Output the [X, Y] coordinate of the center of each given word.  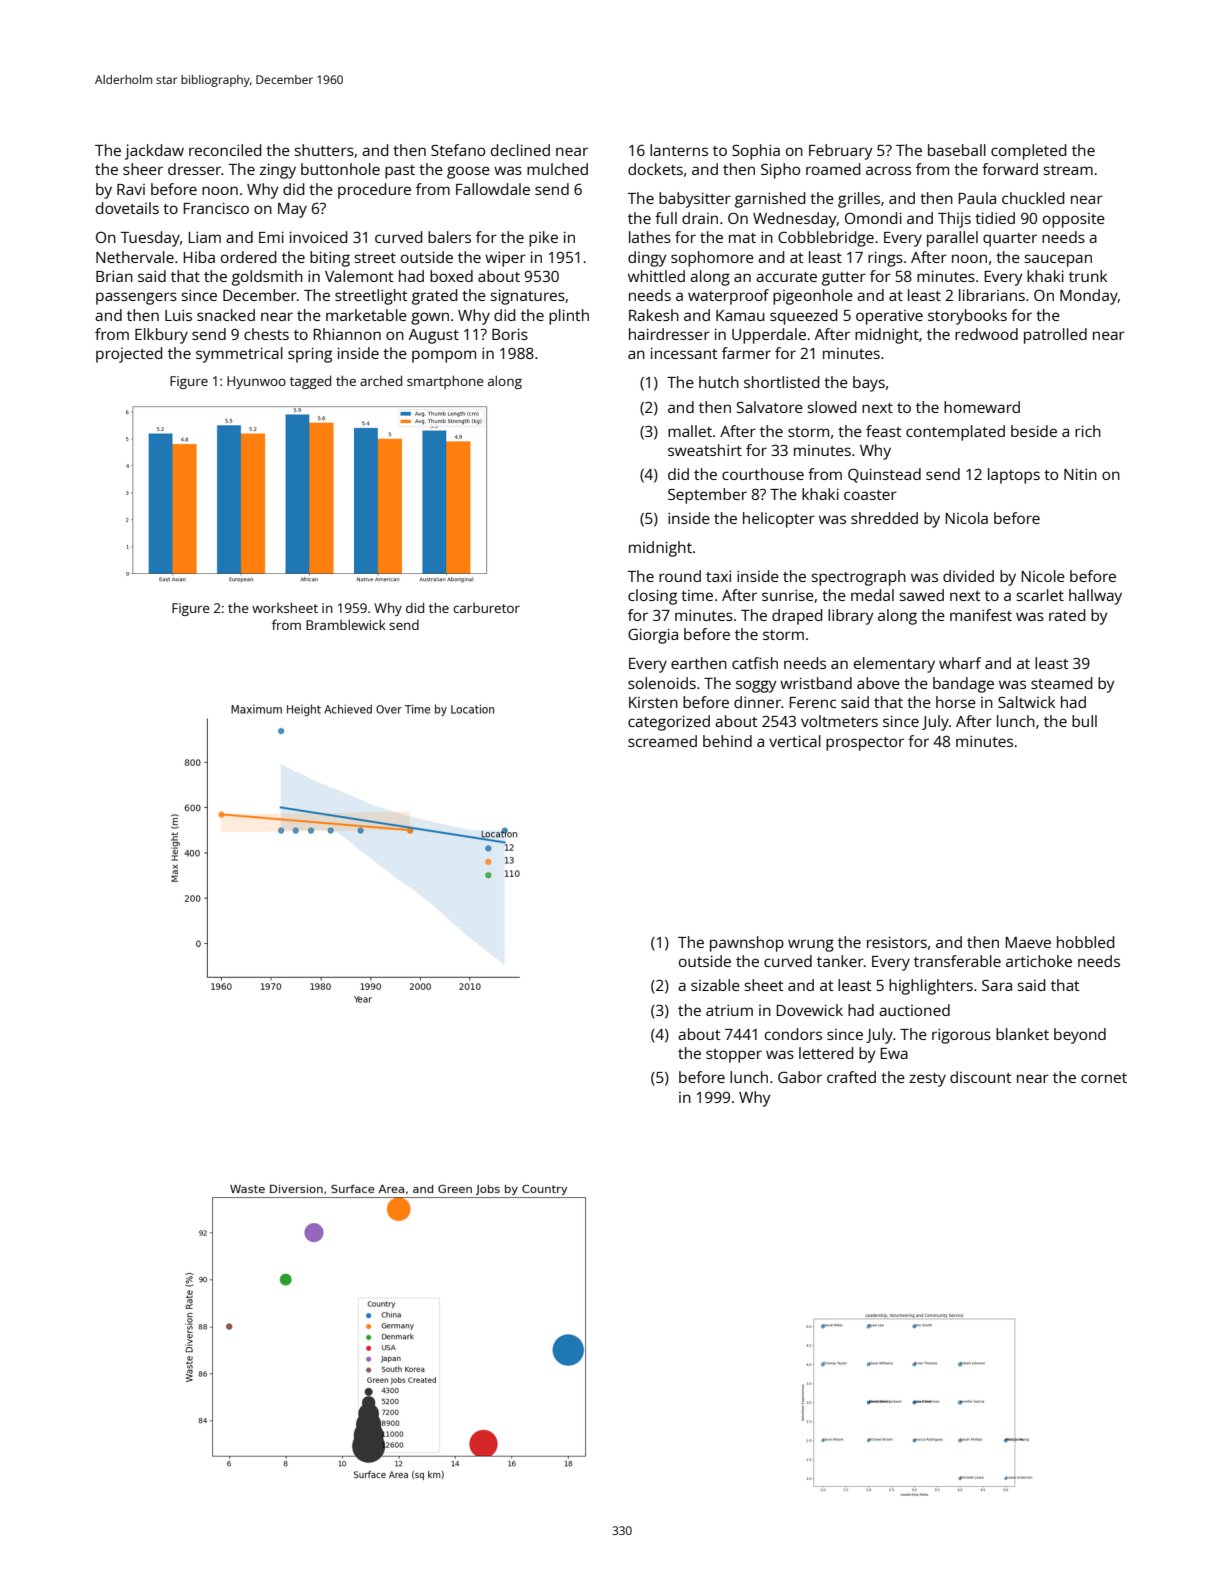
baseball [957, 150]
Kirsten [653, 702]
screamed [662, 741]
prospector [865, 744]
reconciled [225, 150]
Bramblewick [346, 624]
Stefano [458, 150]
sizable [715, 985]
